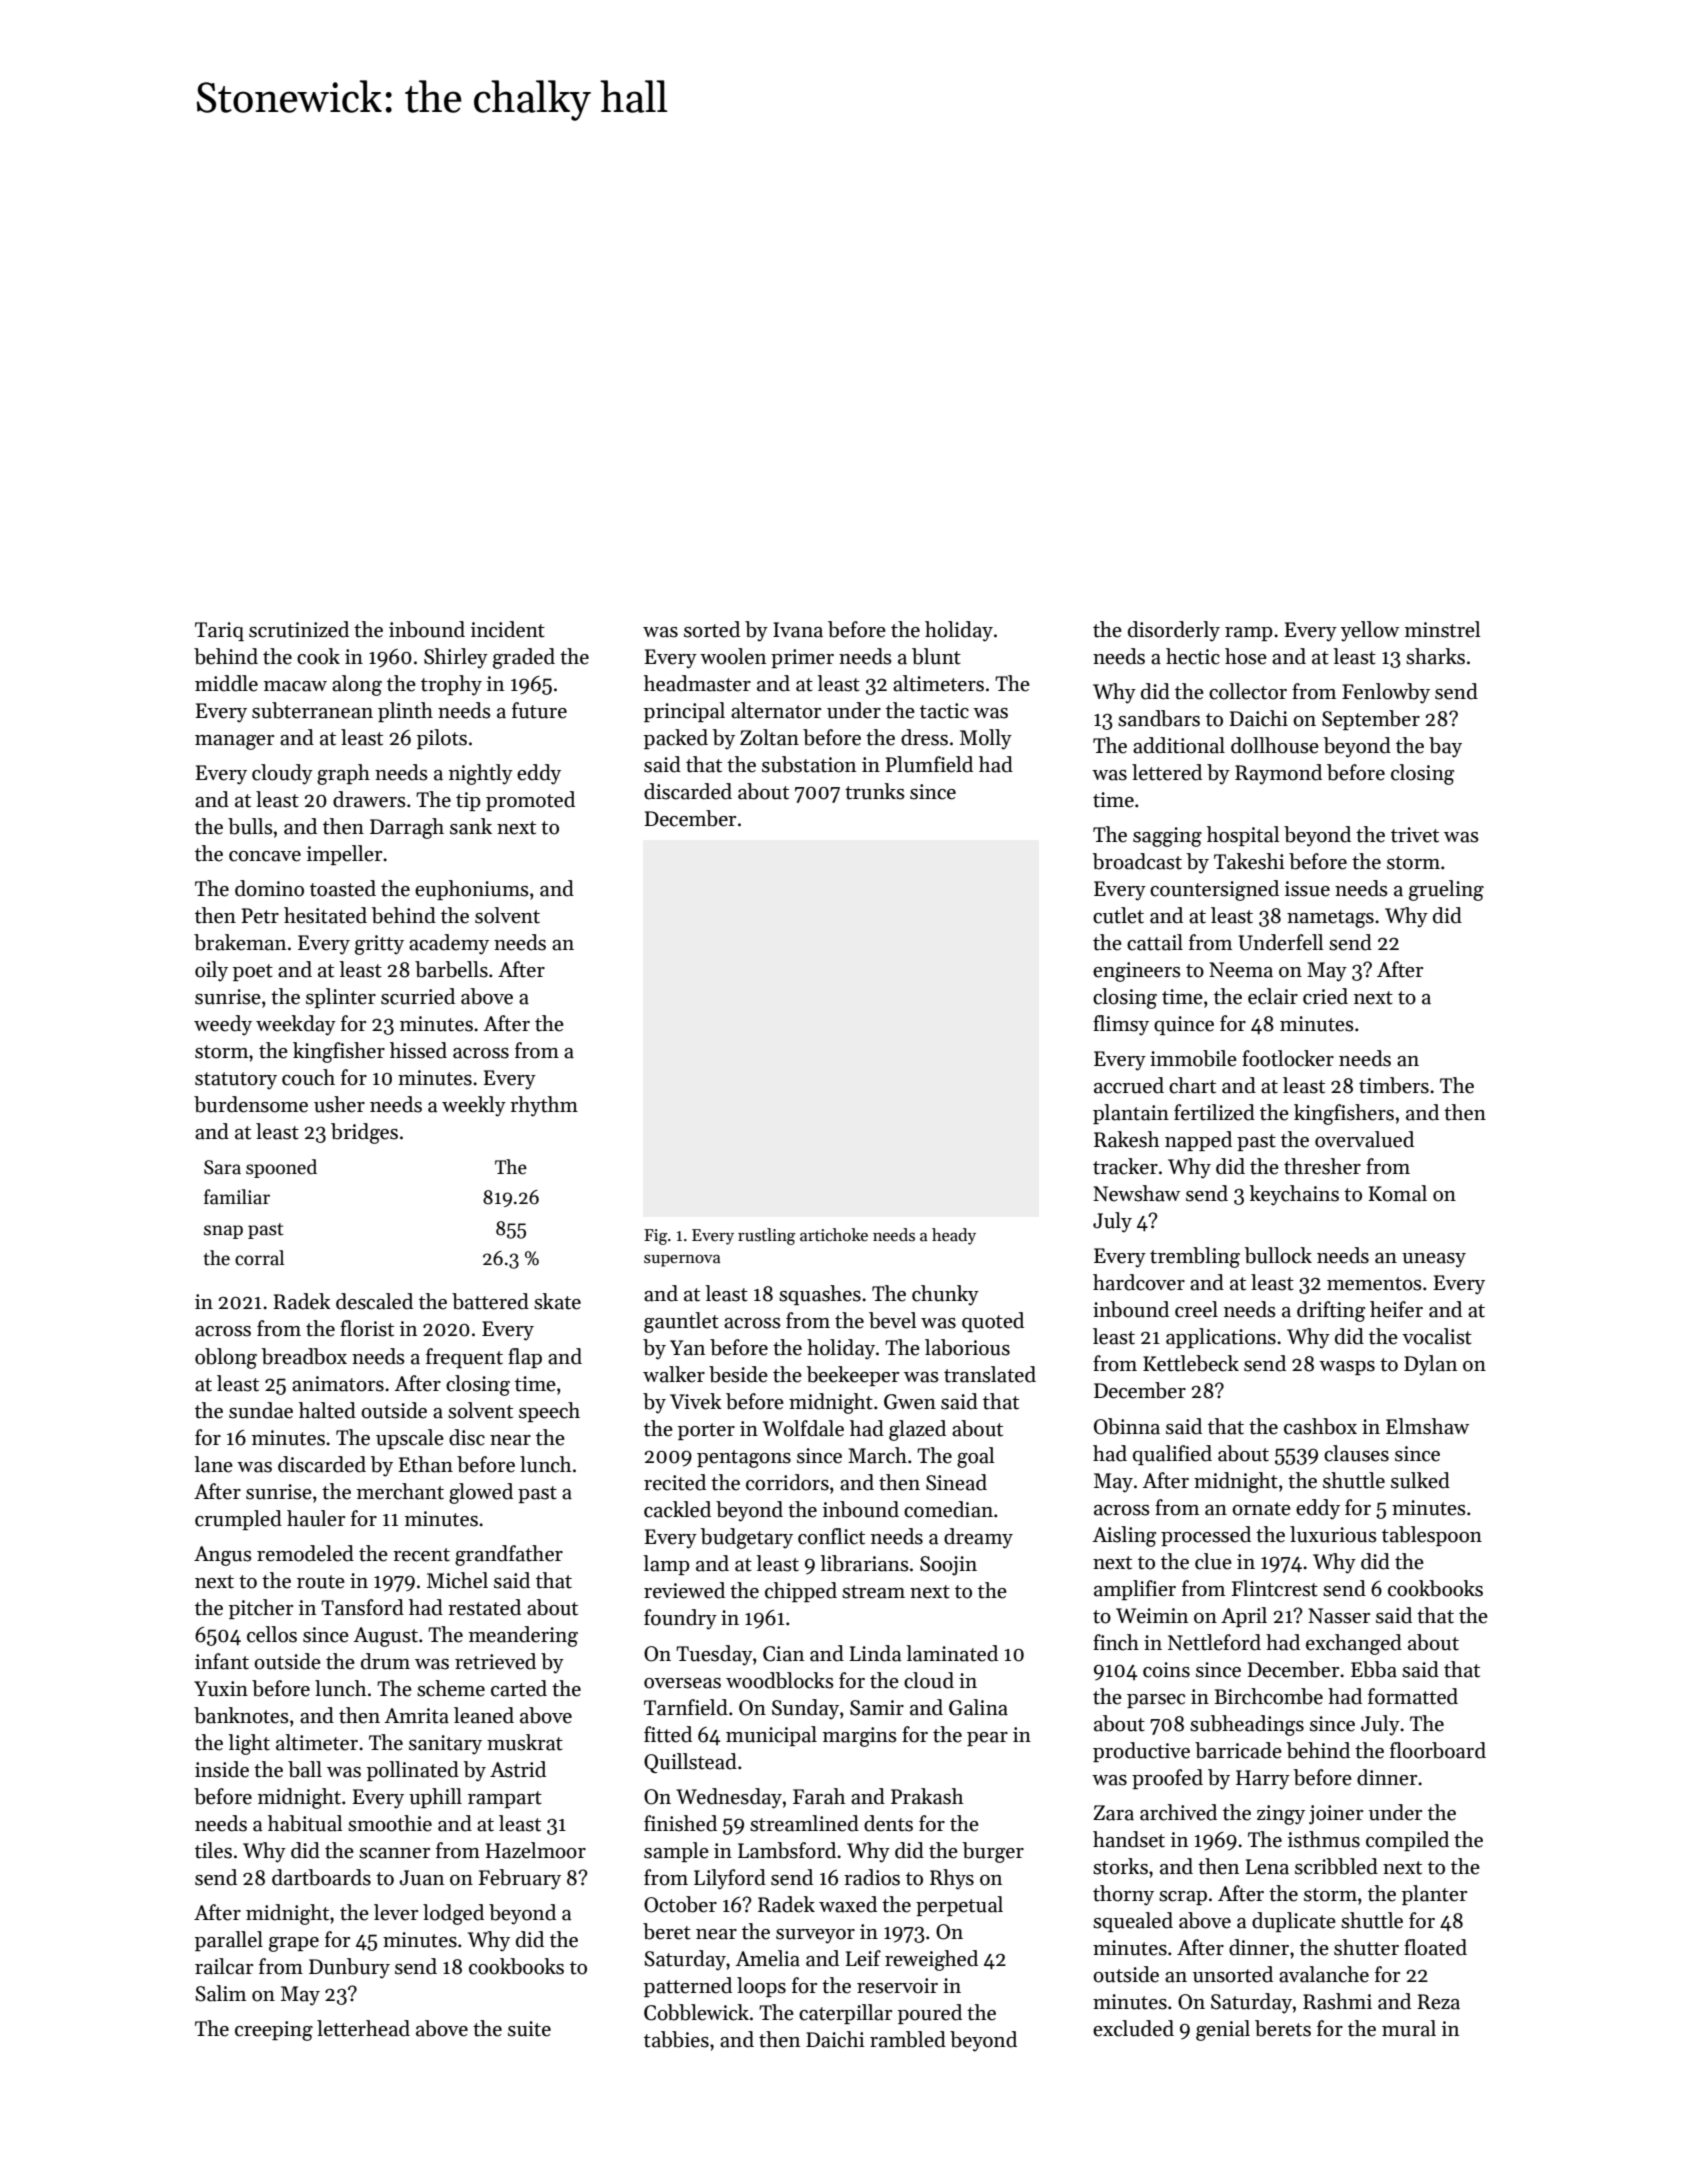  I want to click on minstrel, so click(1443, 629).
